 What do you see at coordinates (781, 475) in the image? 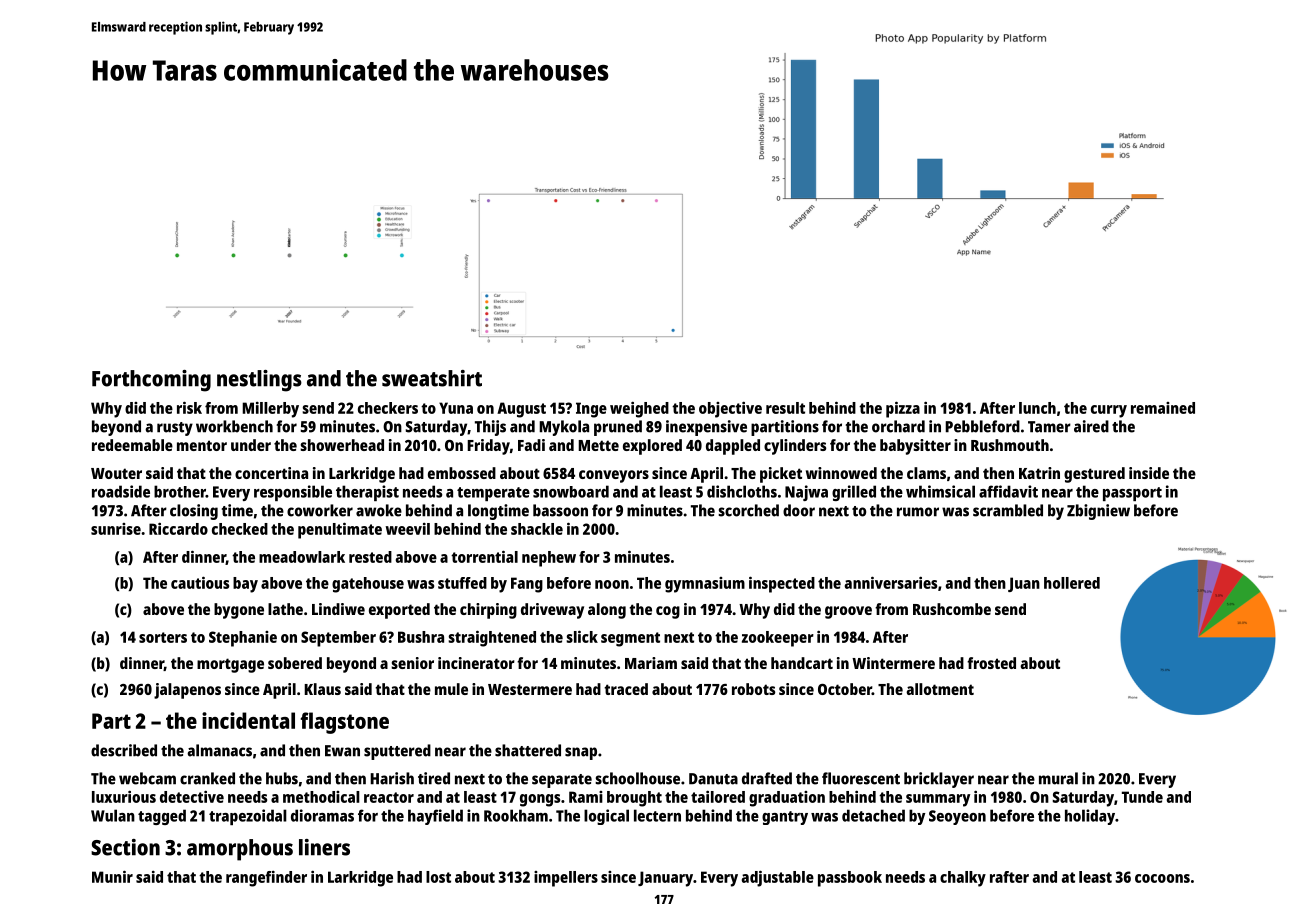
I see `picket` at bounding box center [781, 475].
